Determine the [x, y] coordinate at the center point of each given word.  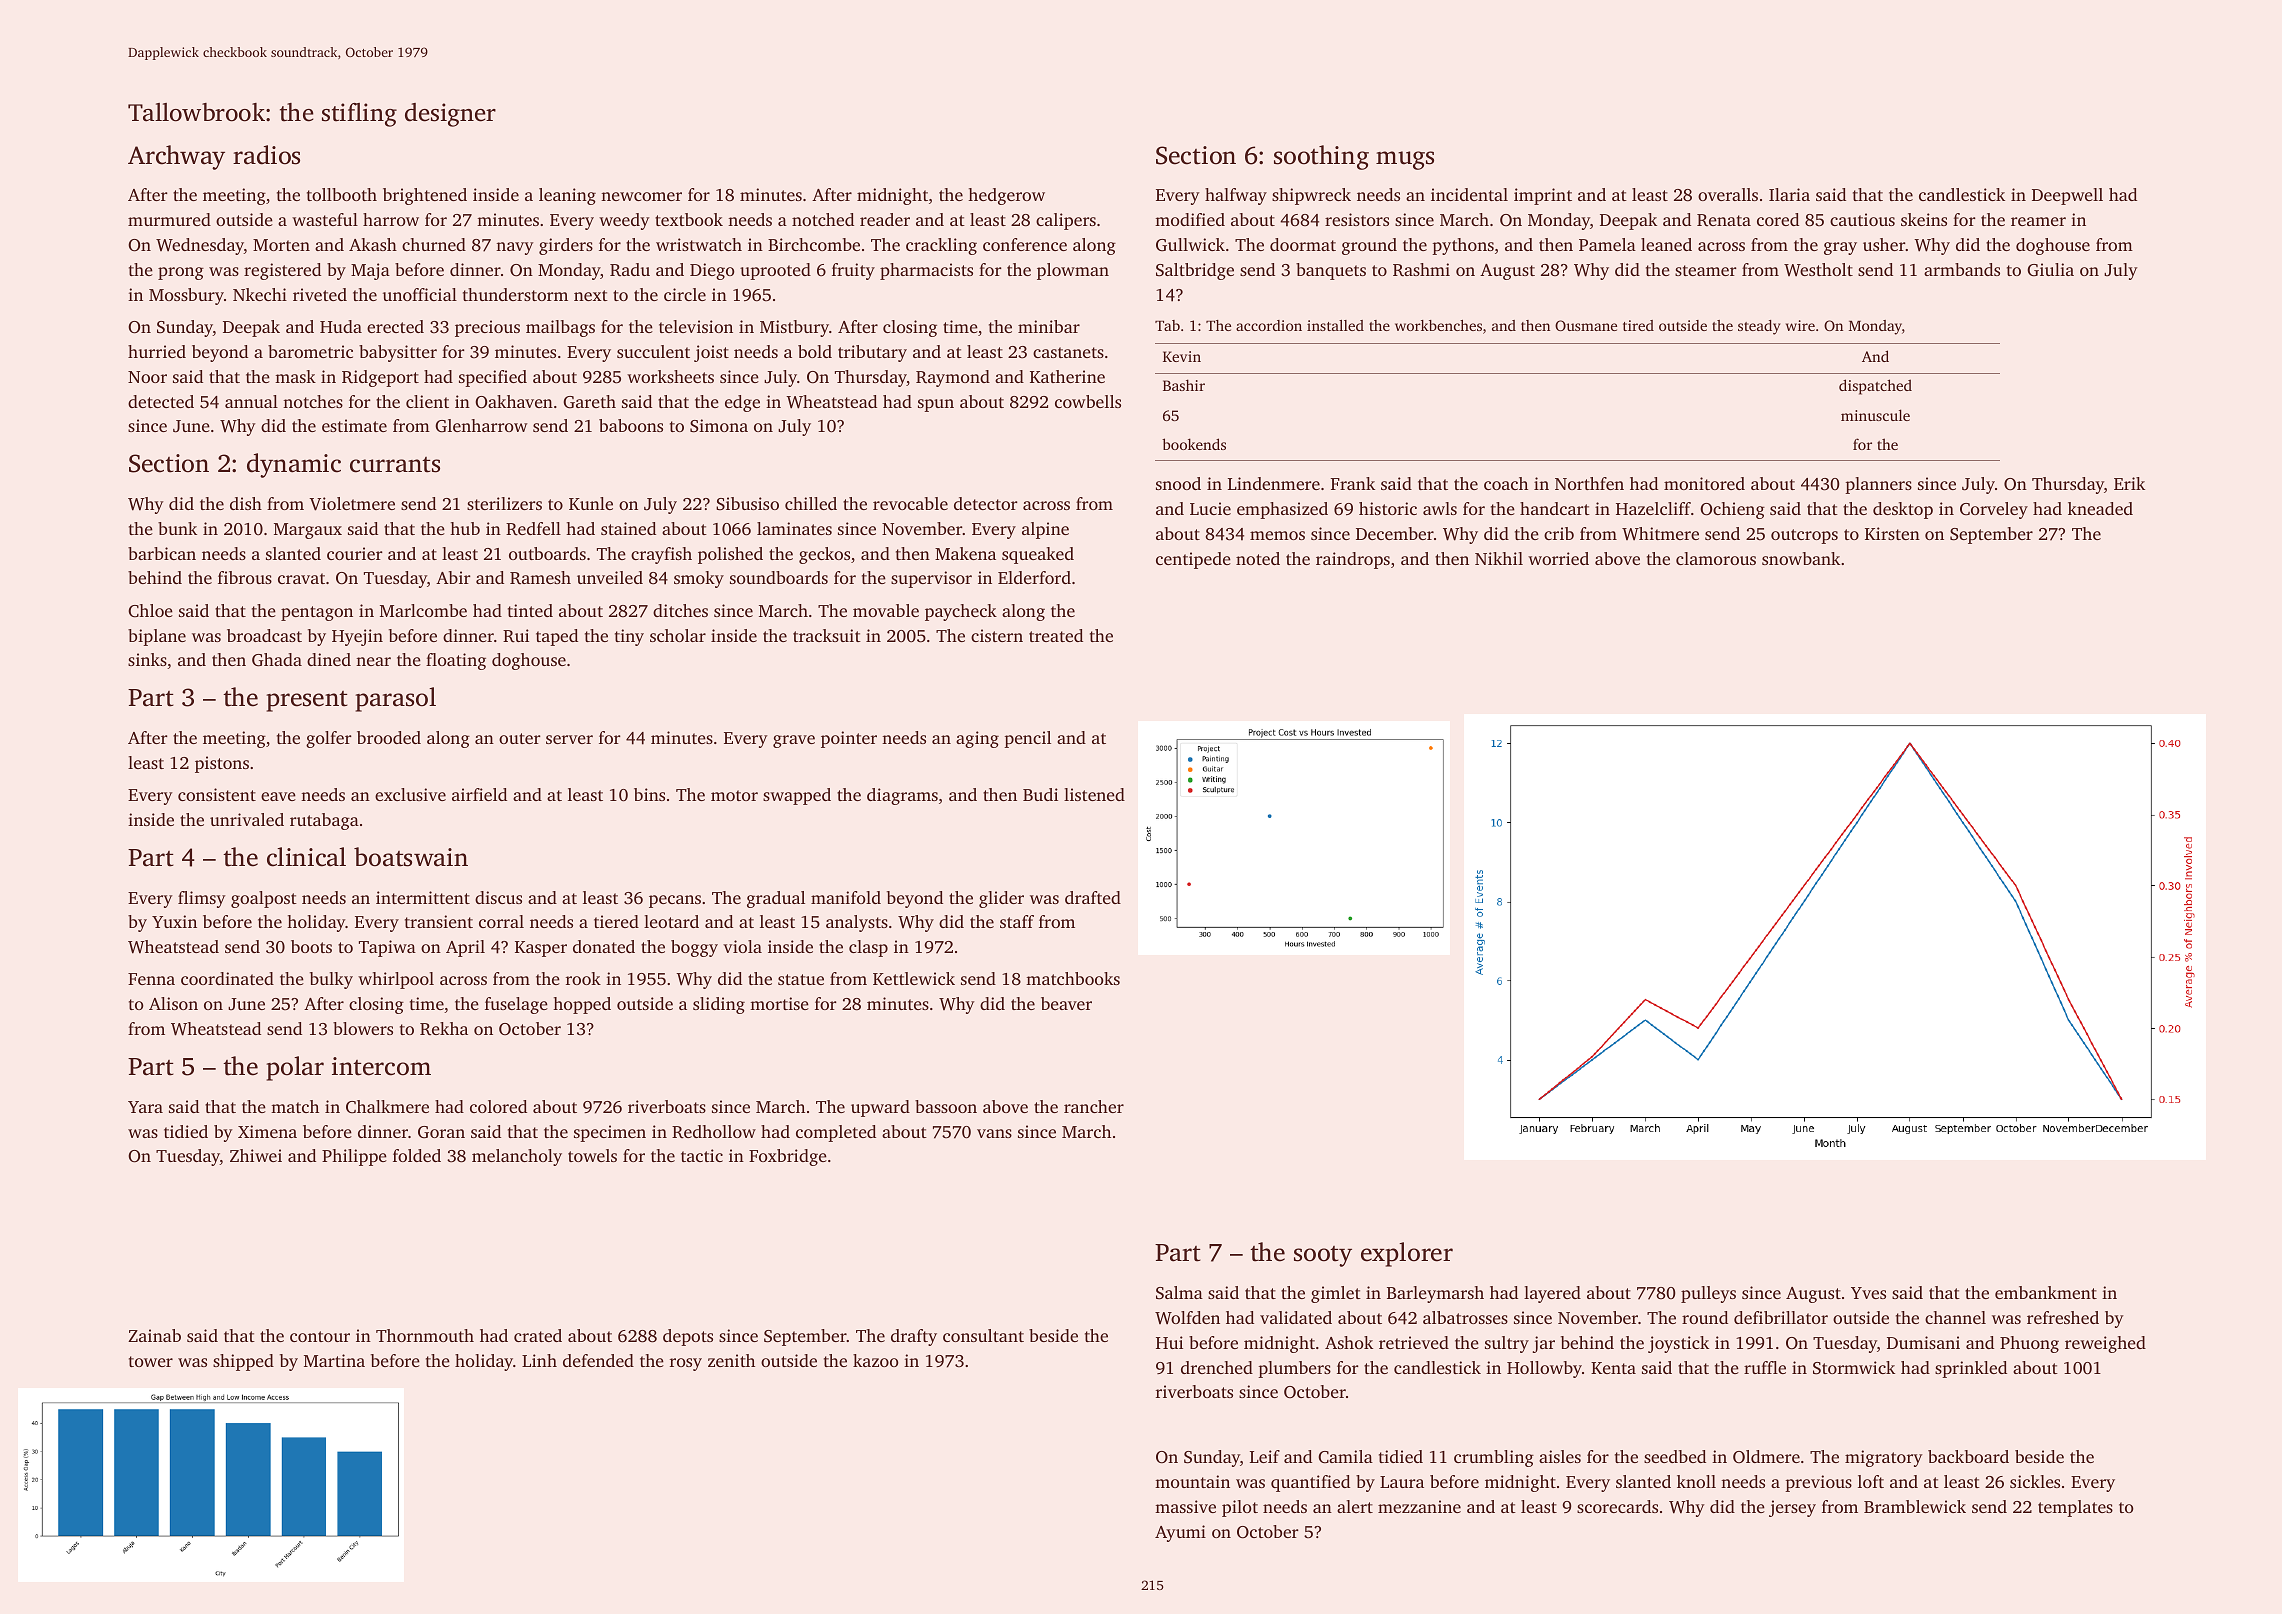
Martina [334, 1360]
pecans [675, 901]
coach [1506, 483]
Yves [1868, 1293]
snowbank [1801, 558]
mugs [1405, 160]
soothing [1321, 157]
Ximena [267, 1131]
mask [295, 376]
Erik [2129, 483]
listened [1094, 794]
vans [994, 1133]
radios [266, 155]
